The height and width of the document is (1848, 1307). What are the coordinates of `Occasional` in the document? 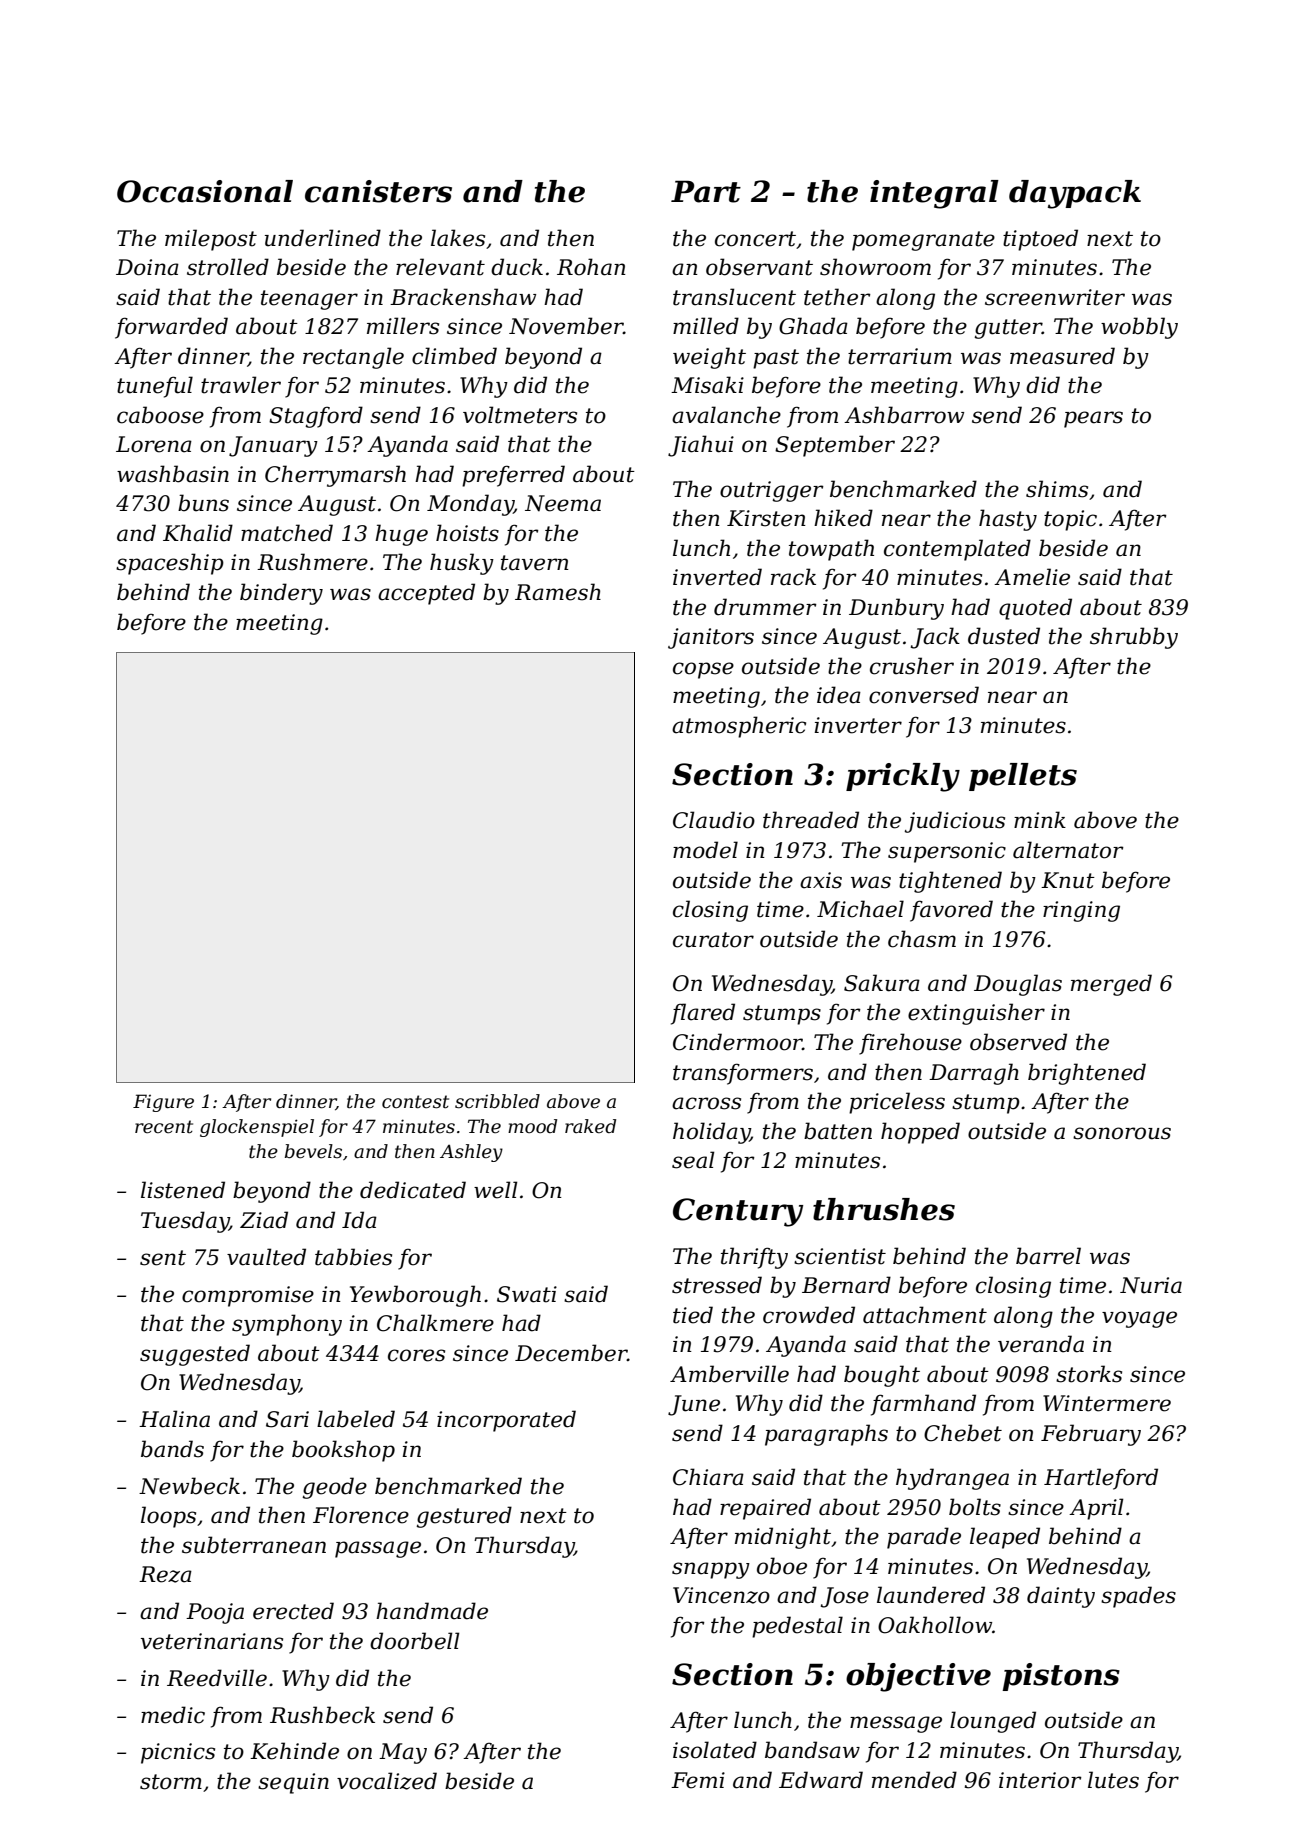 It's located at (205, 191).
